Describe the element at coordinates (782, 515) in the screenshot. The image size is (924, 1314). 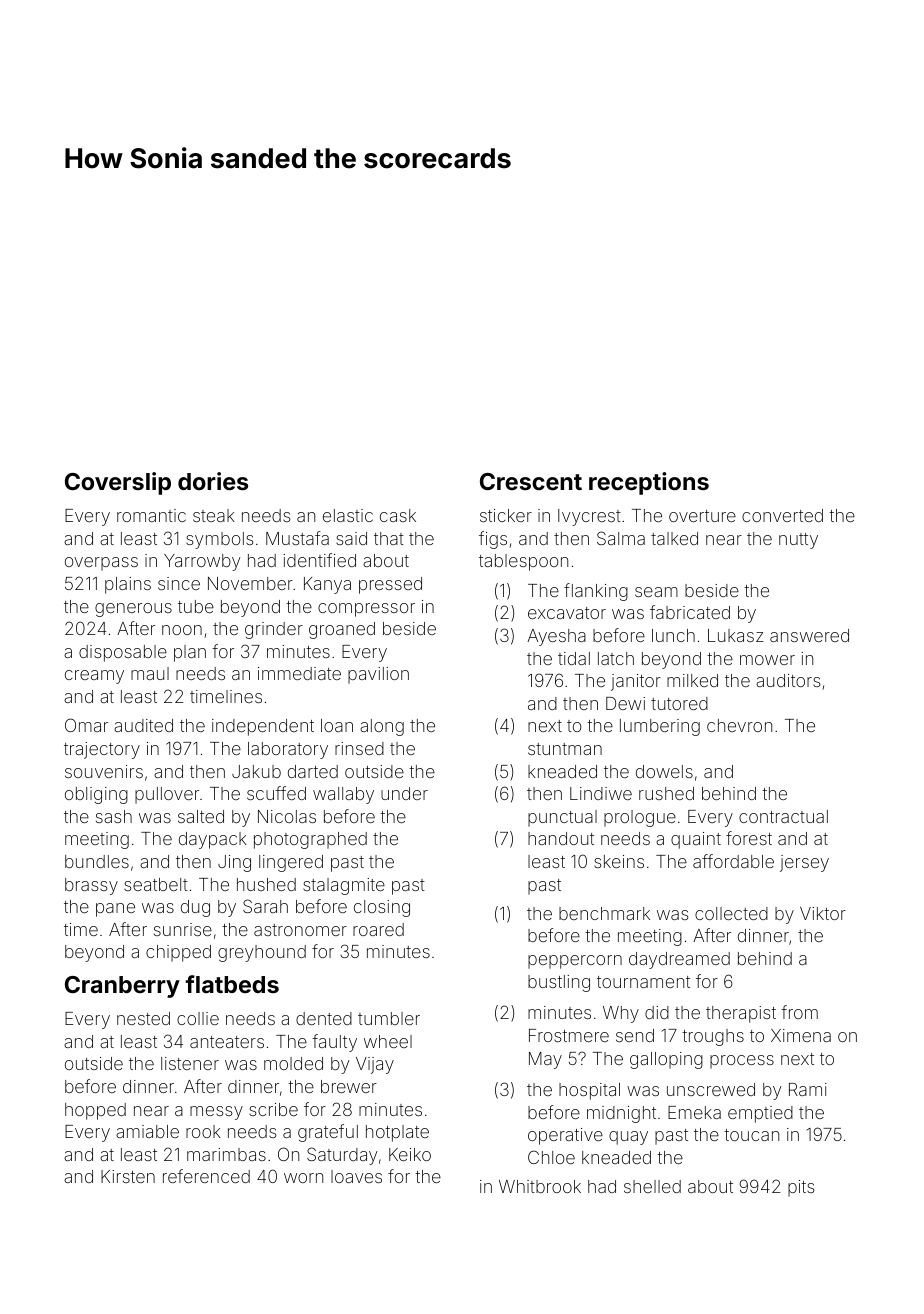
I see `converted` at that location.
